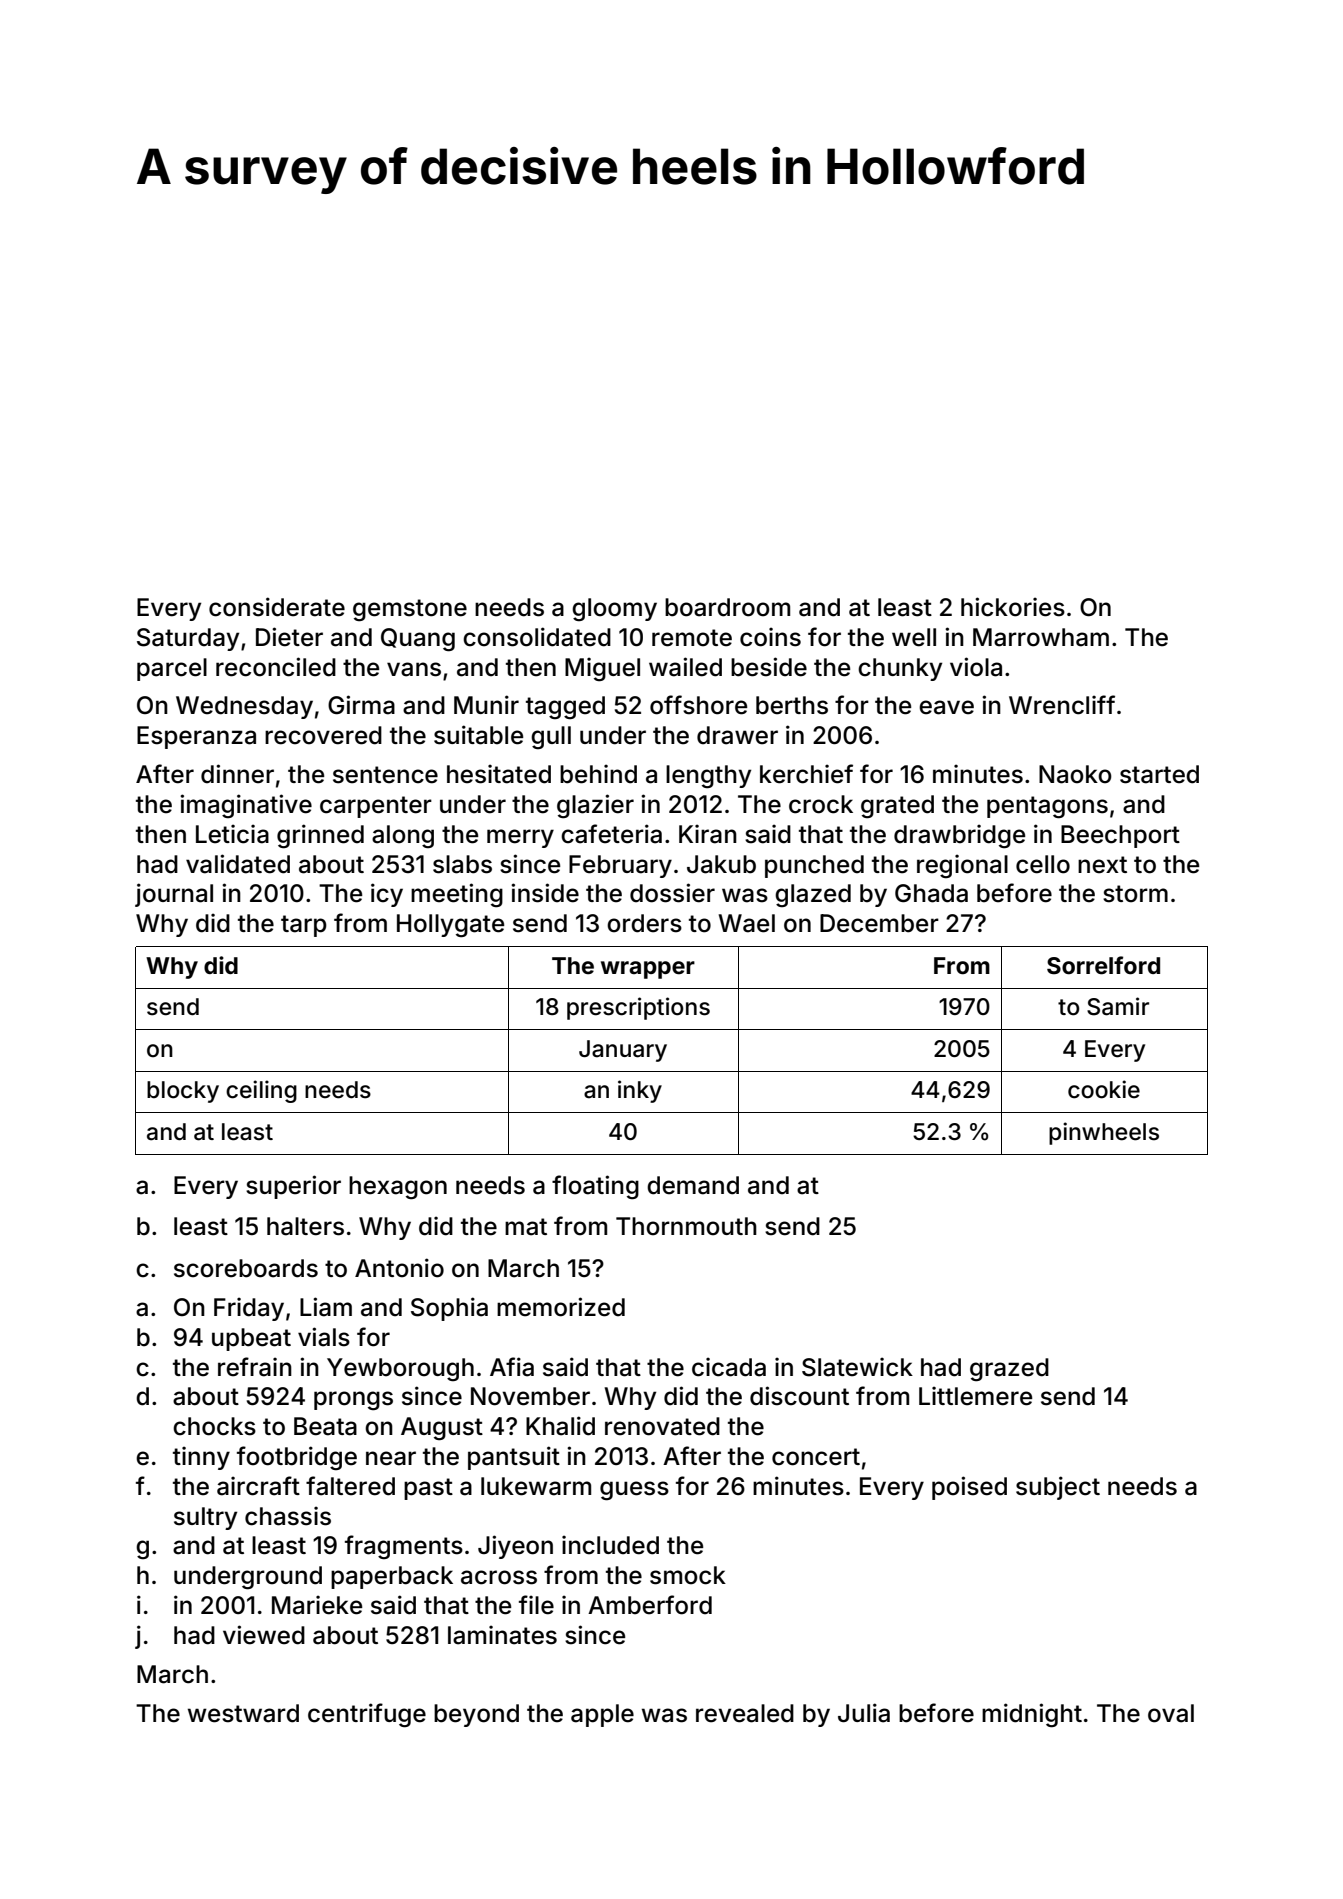 Image resolution: width=1343 pixels, height=1899 pixels. I want to click on revealed, so click(745, 1713).
